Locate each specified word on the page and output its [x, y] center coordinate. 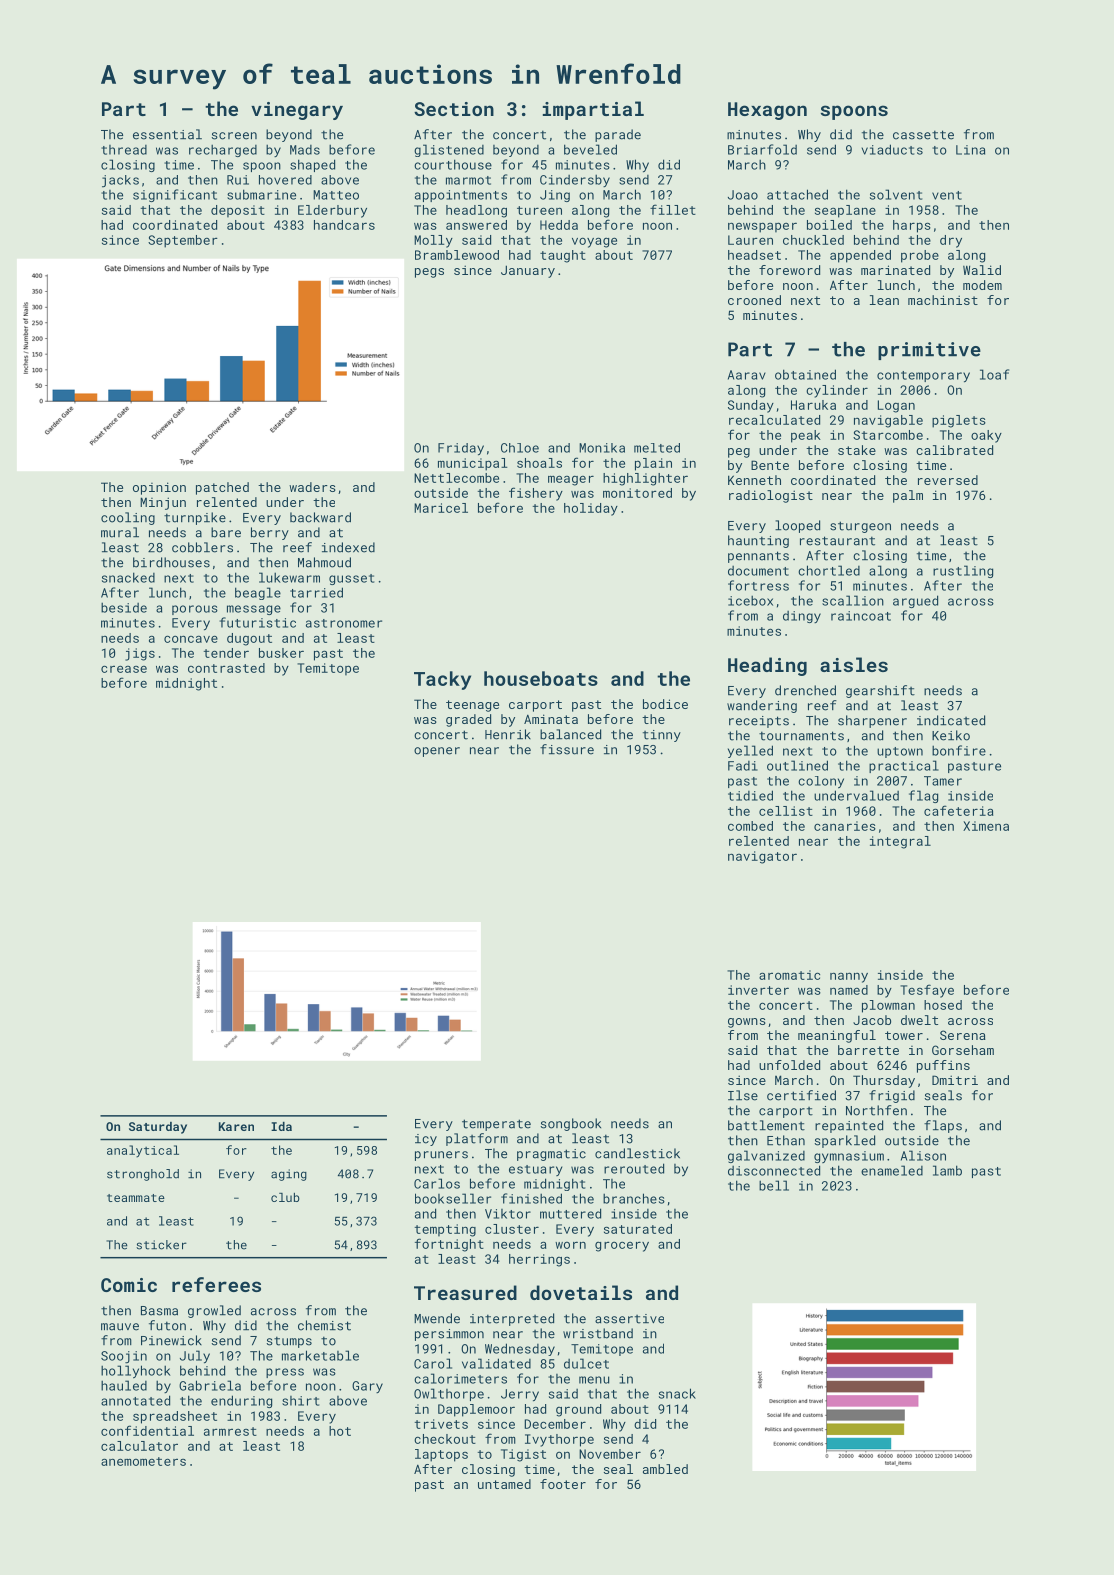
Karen [236, 1126]
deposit [238, 211]
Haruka [813, 405]
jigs [140, 654]
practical [904, 766]
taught [563, 256]
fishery [536, 494]
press [285, 1373]
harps [912, 226]
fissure [567, 749]
